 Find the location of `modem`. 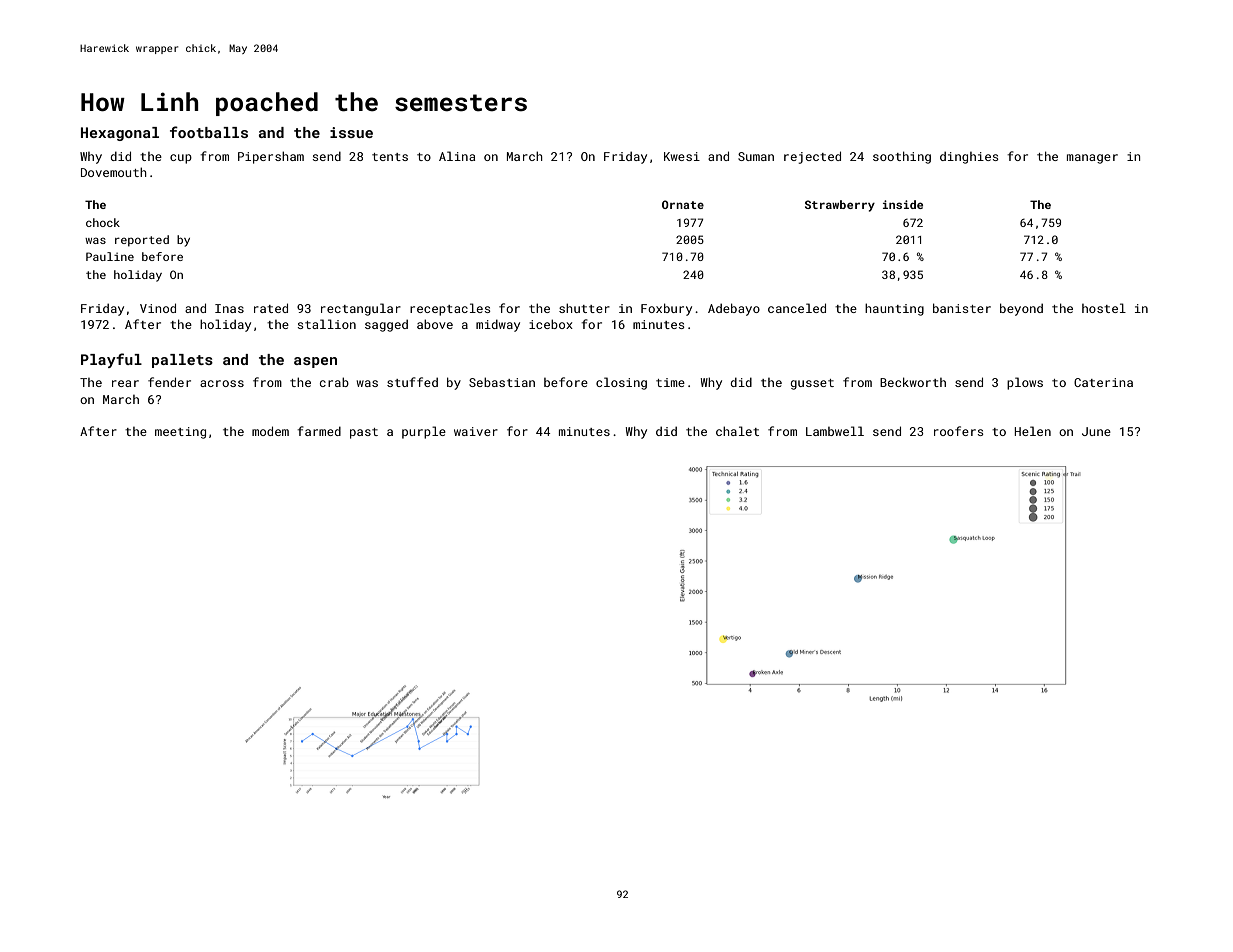

modem is located at coordinates (270, 431).
